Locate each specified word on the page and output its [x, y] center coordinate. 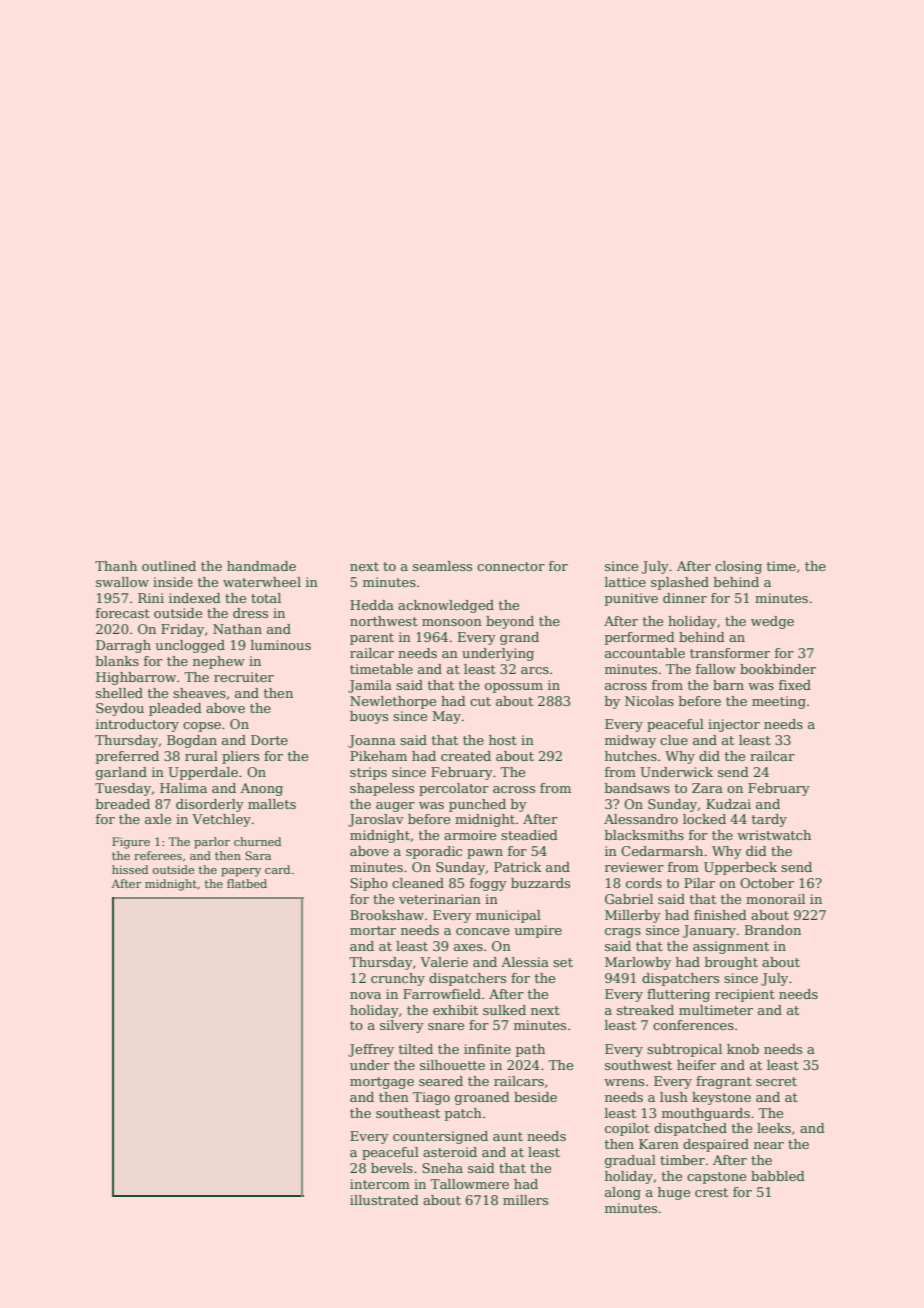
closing [738, 567]
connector [511, 566]
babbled [778, 1176]
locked [704, 819]
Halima [183, 788]
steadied [529, 835]
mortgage [382, 1083]
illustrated [384, 1200]
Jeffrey [371, 1050]
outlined [169, 566]
